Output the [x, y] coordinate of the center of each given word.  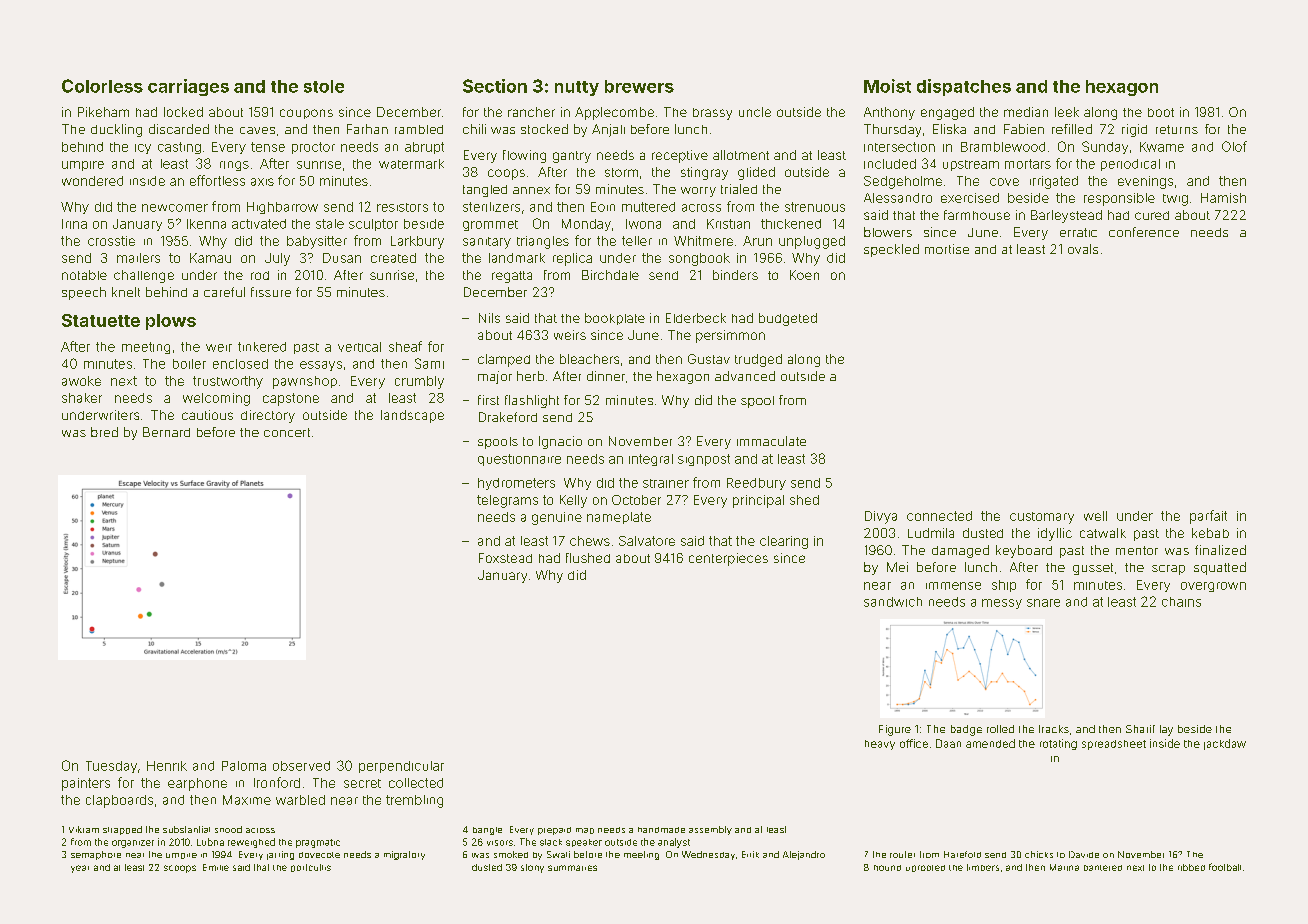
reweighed [251, 843]
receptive [680, 156]
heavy [880, 745]
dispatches [964, 87]
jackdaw [1225, 744]
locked [183, 112]
